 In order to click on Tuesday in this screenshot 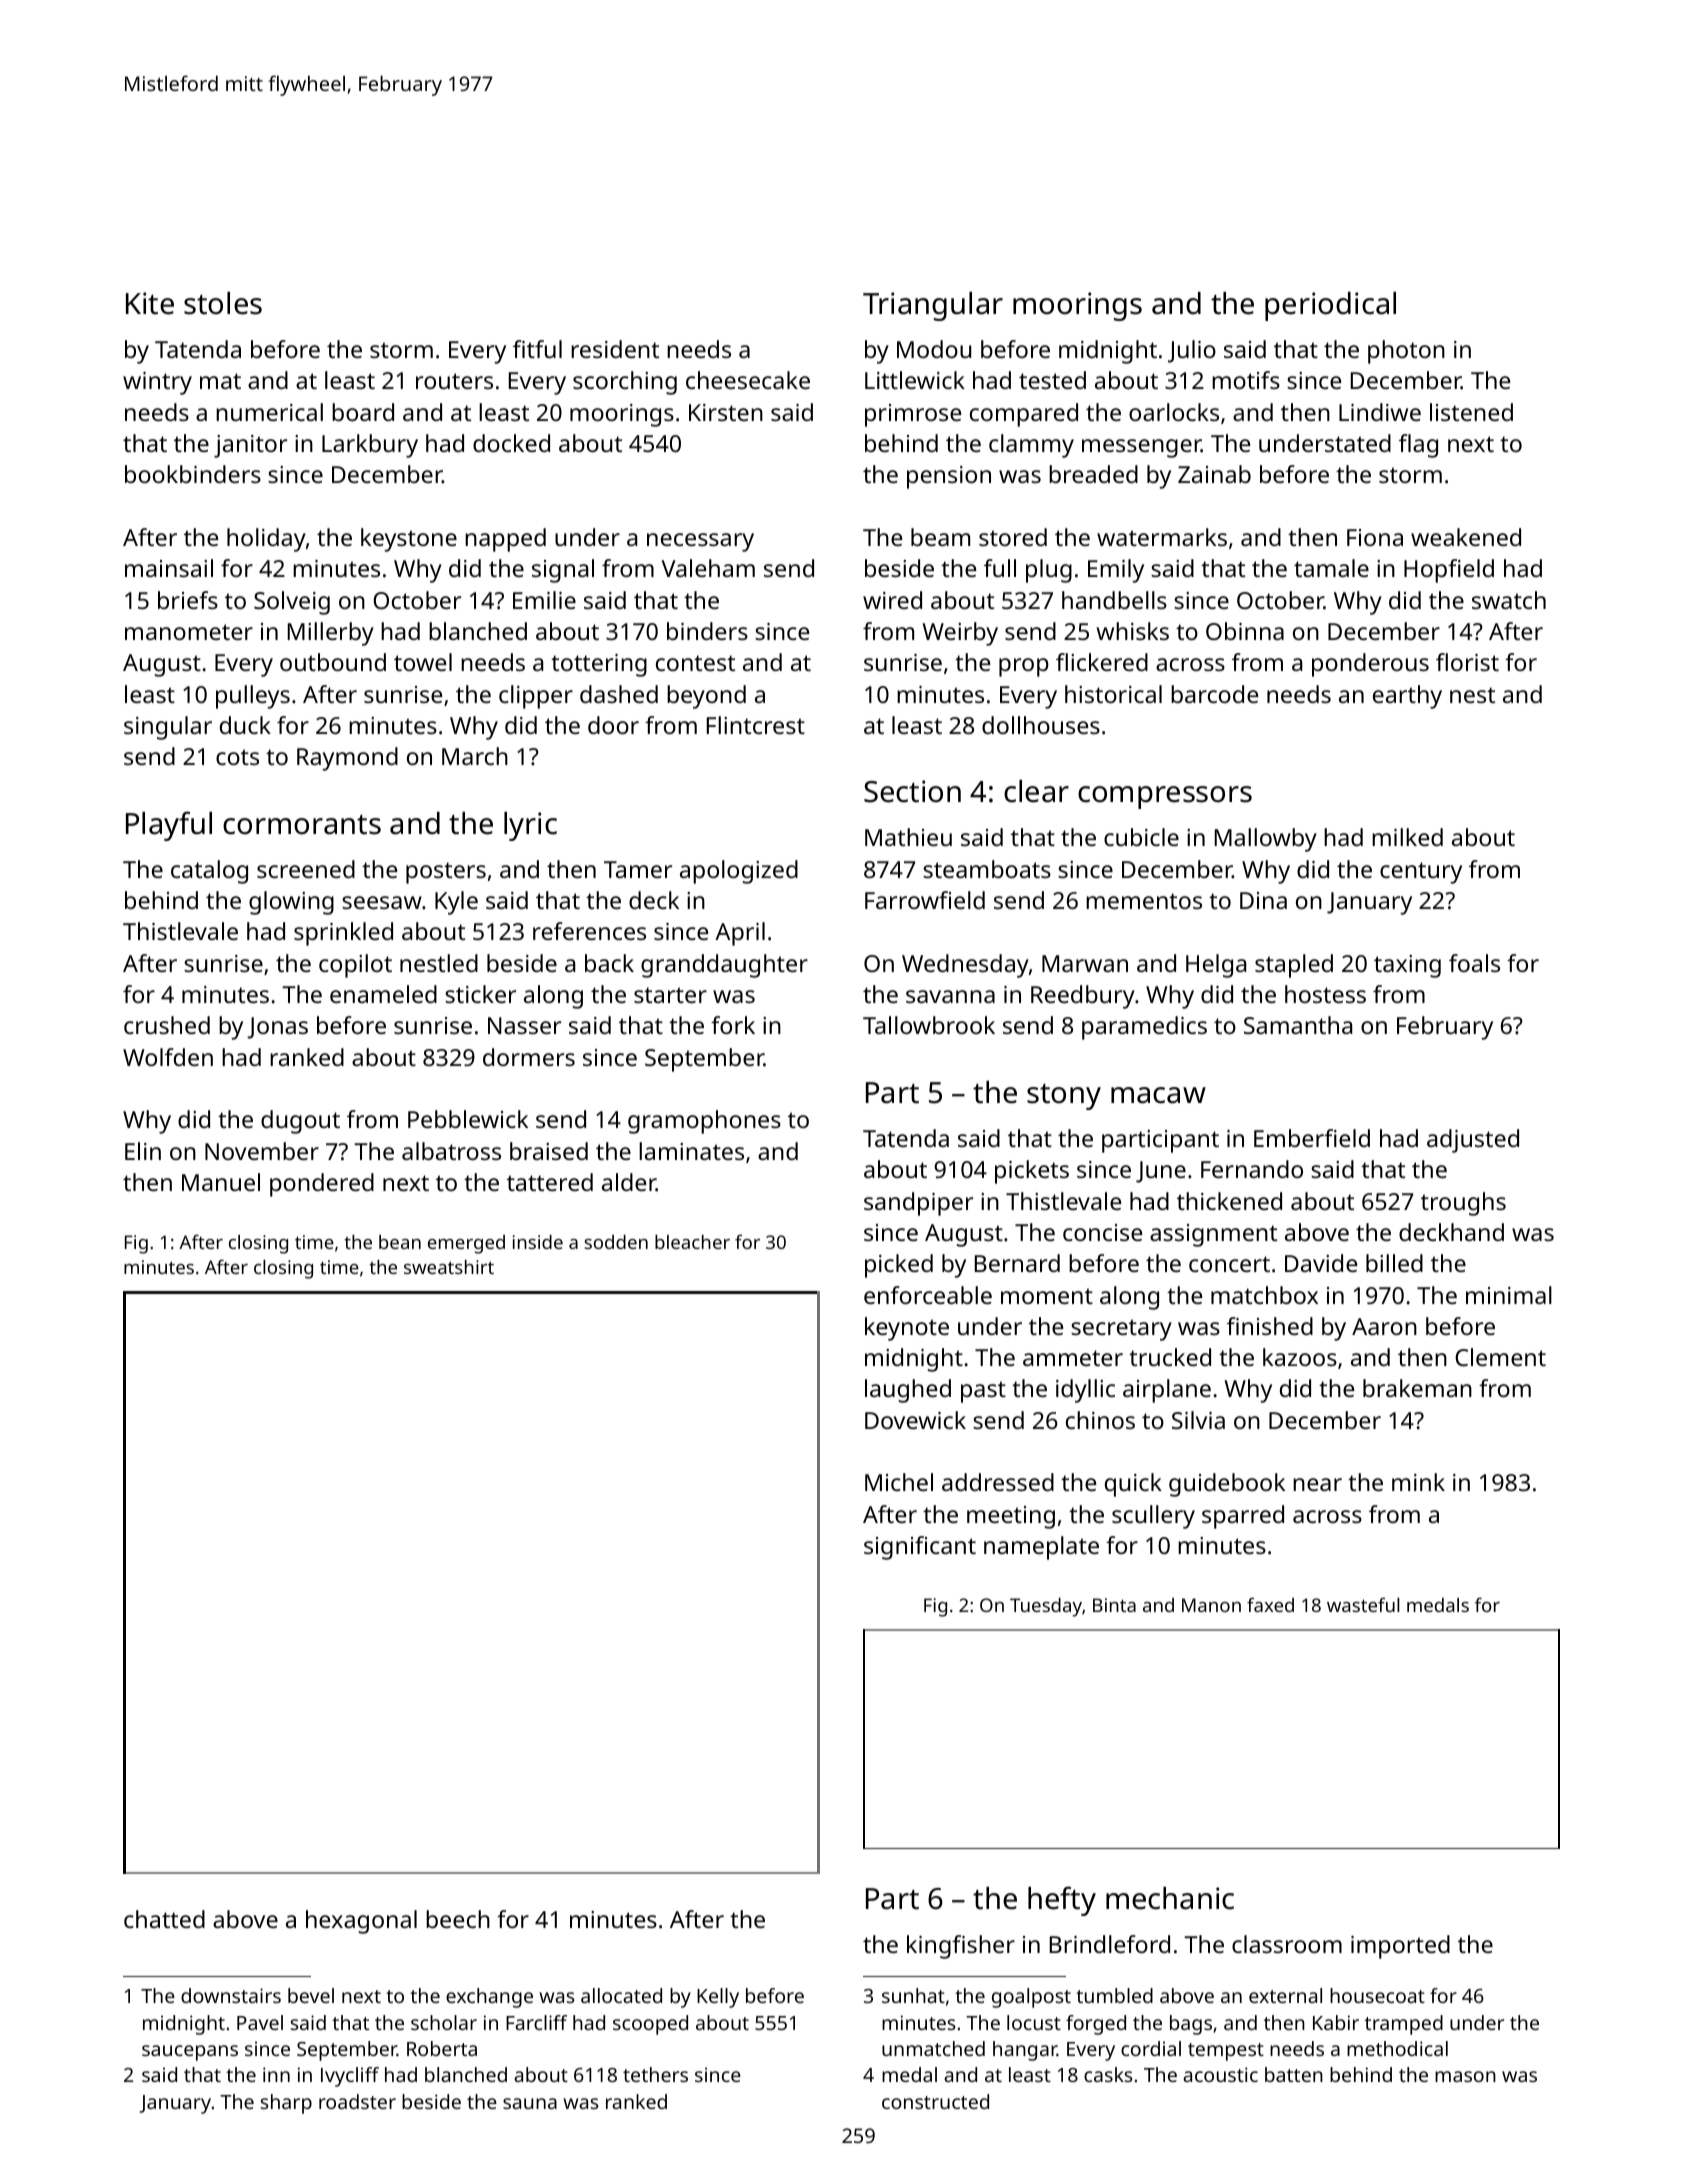, I will do `click(1046, 1607)`.
